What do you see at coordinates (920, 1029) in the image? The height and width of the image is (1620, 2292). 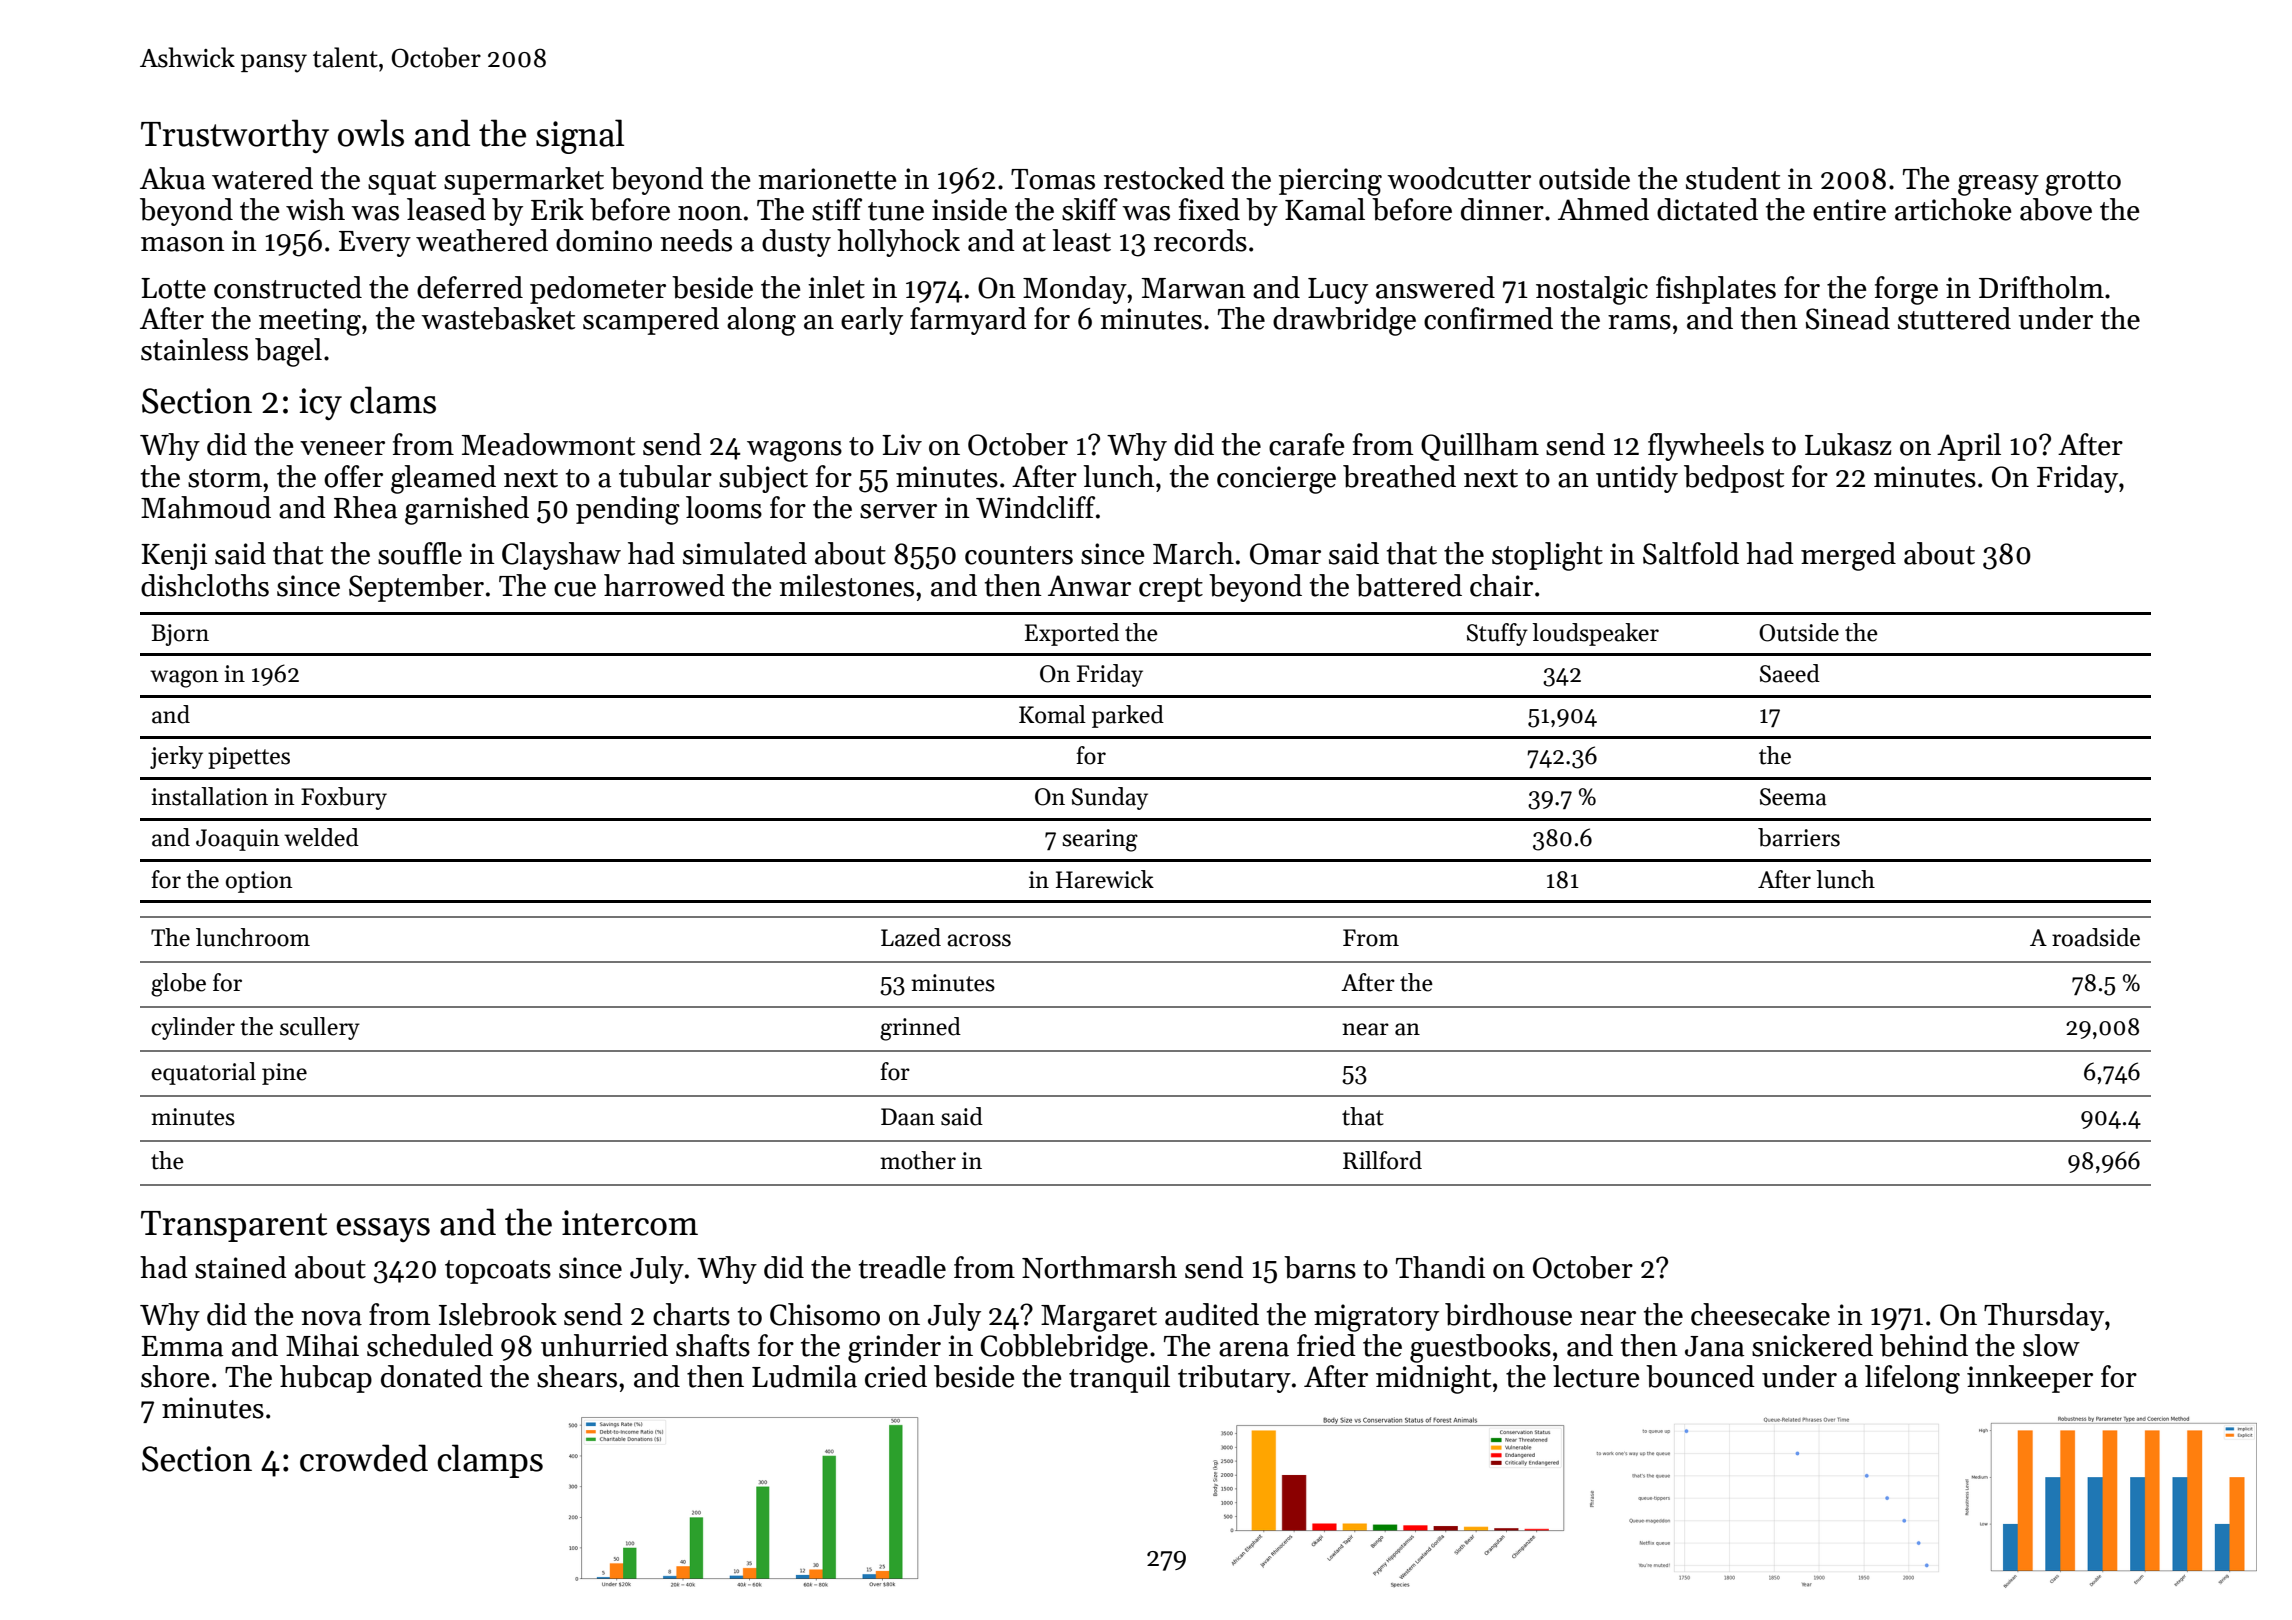 I see `grinned` at bounding box center [920, 1029].
